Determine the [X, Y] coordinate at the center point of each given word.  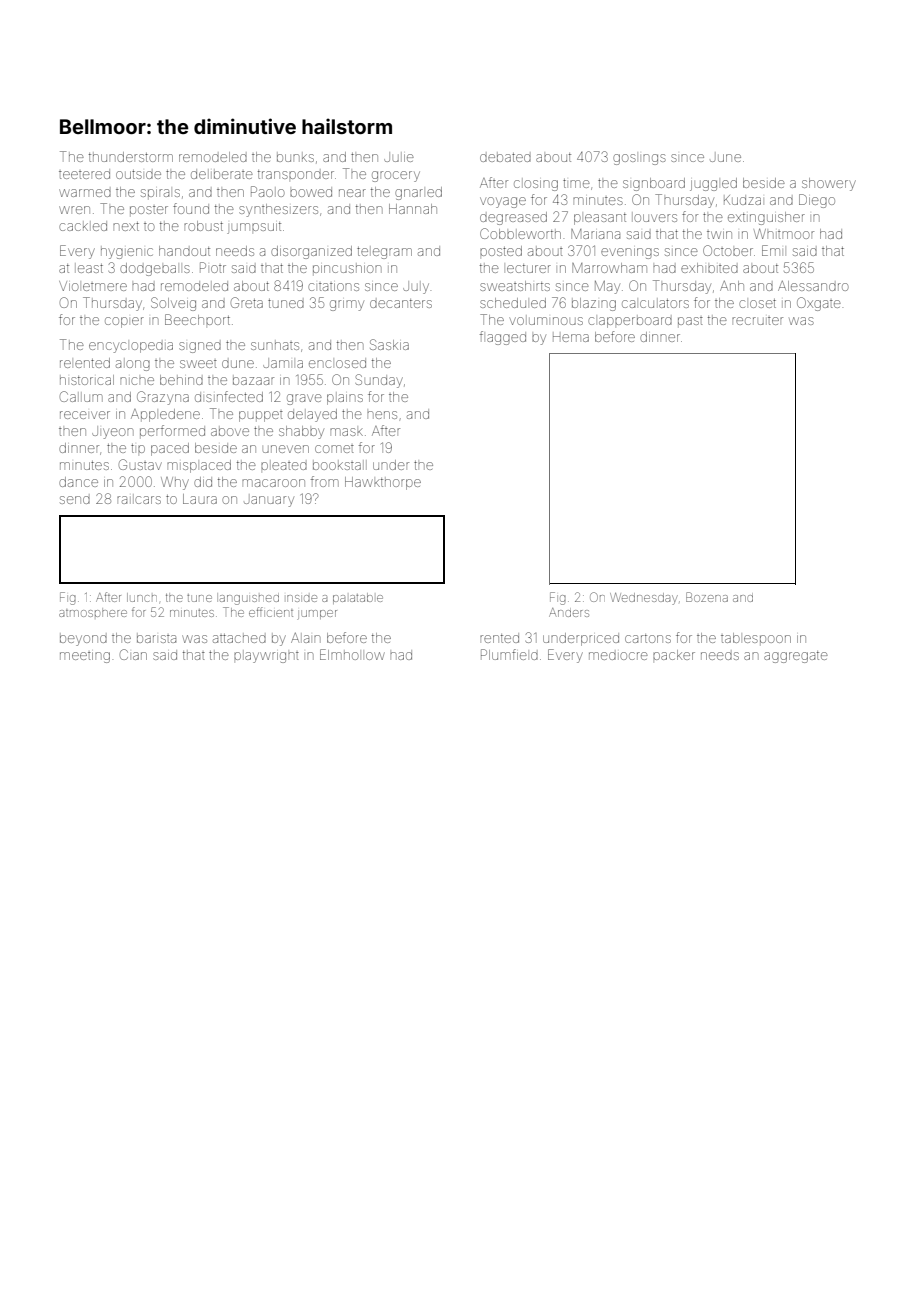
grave [304, 399]
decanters [401, 303]
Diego [817, 201]
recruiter [757, 321]
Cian [133, 654]
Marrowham [609, 268]
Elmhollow [352, 654]
